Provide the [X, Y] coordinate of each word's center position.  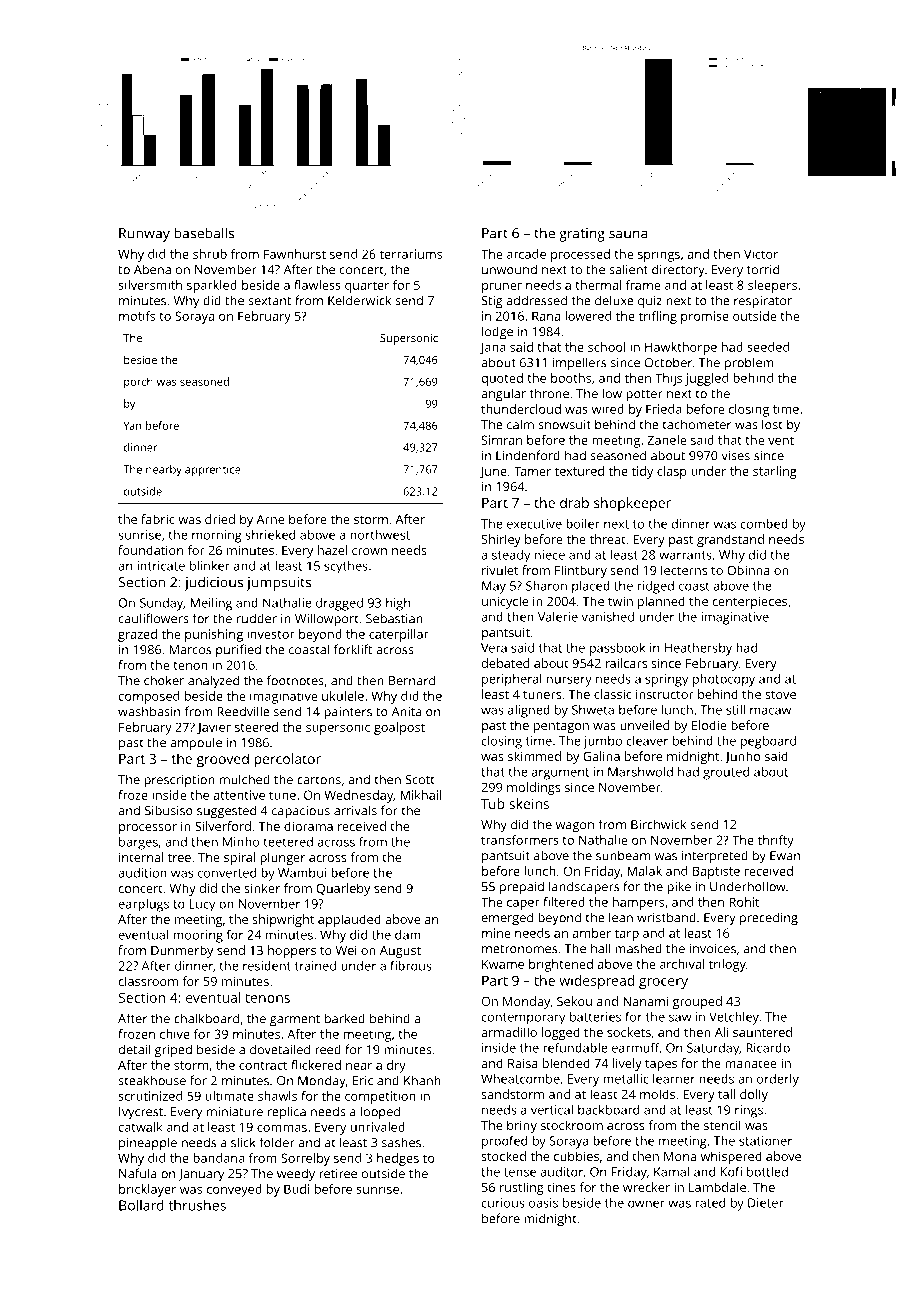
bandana [219, 1158]
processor [148, 829]
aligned [529, 711]
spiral [239, 858]
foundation [150, 550]
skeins [529, 803]
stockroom [572, 1125]
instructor [665, 694]
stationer [765, 1141]
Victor [761, 254]
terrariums [411, 254]
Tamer [532, 471]
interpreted [715, 857]
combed [764, 524]
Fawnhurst [295, 254]
